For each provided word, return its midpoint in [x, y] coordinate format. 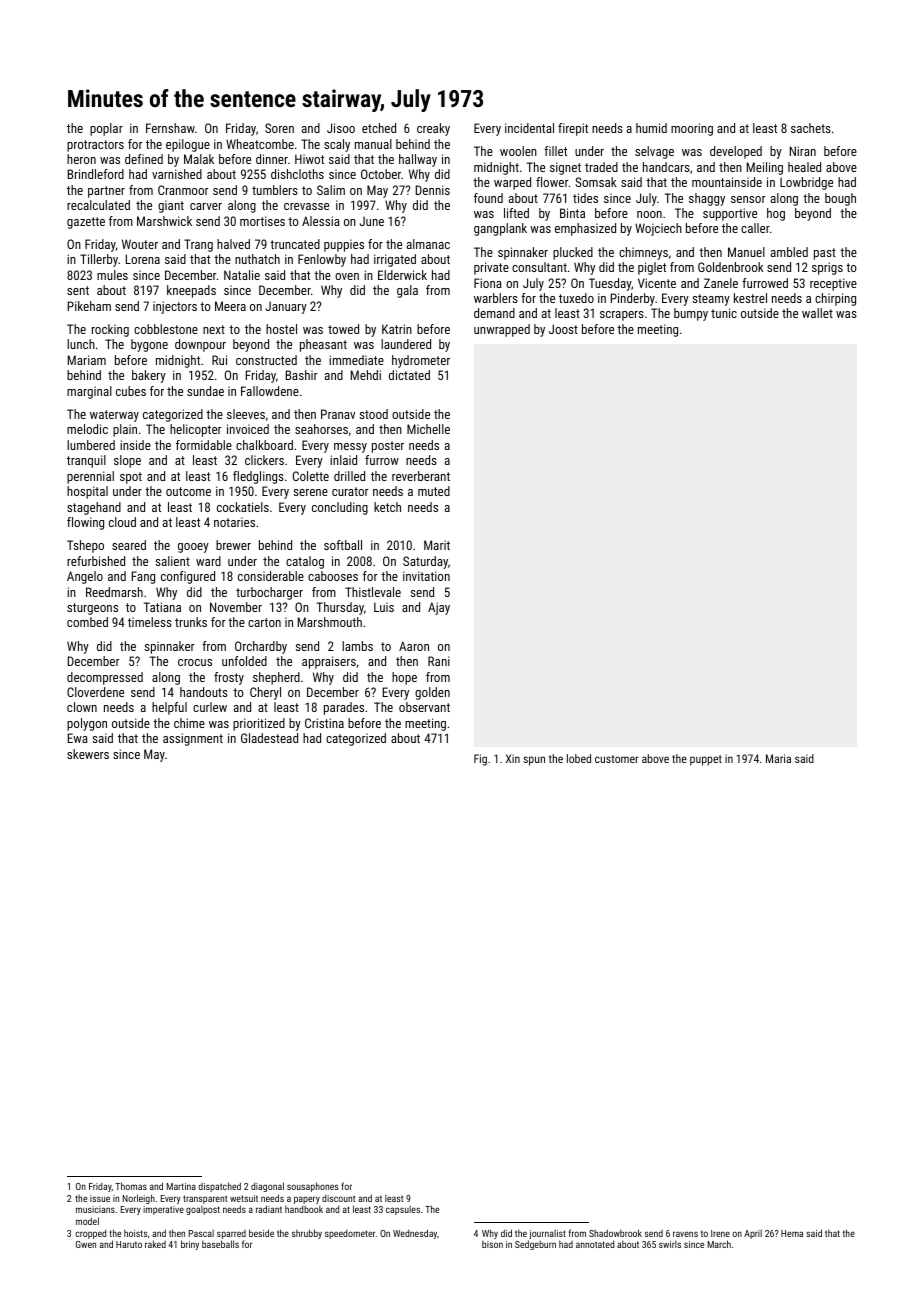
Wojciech [658, 229]
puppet [706, 760]
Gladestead [269, 738]
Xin [513, 758]
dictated [409, 375]
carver [206, 206]
